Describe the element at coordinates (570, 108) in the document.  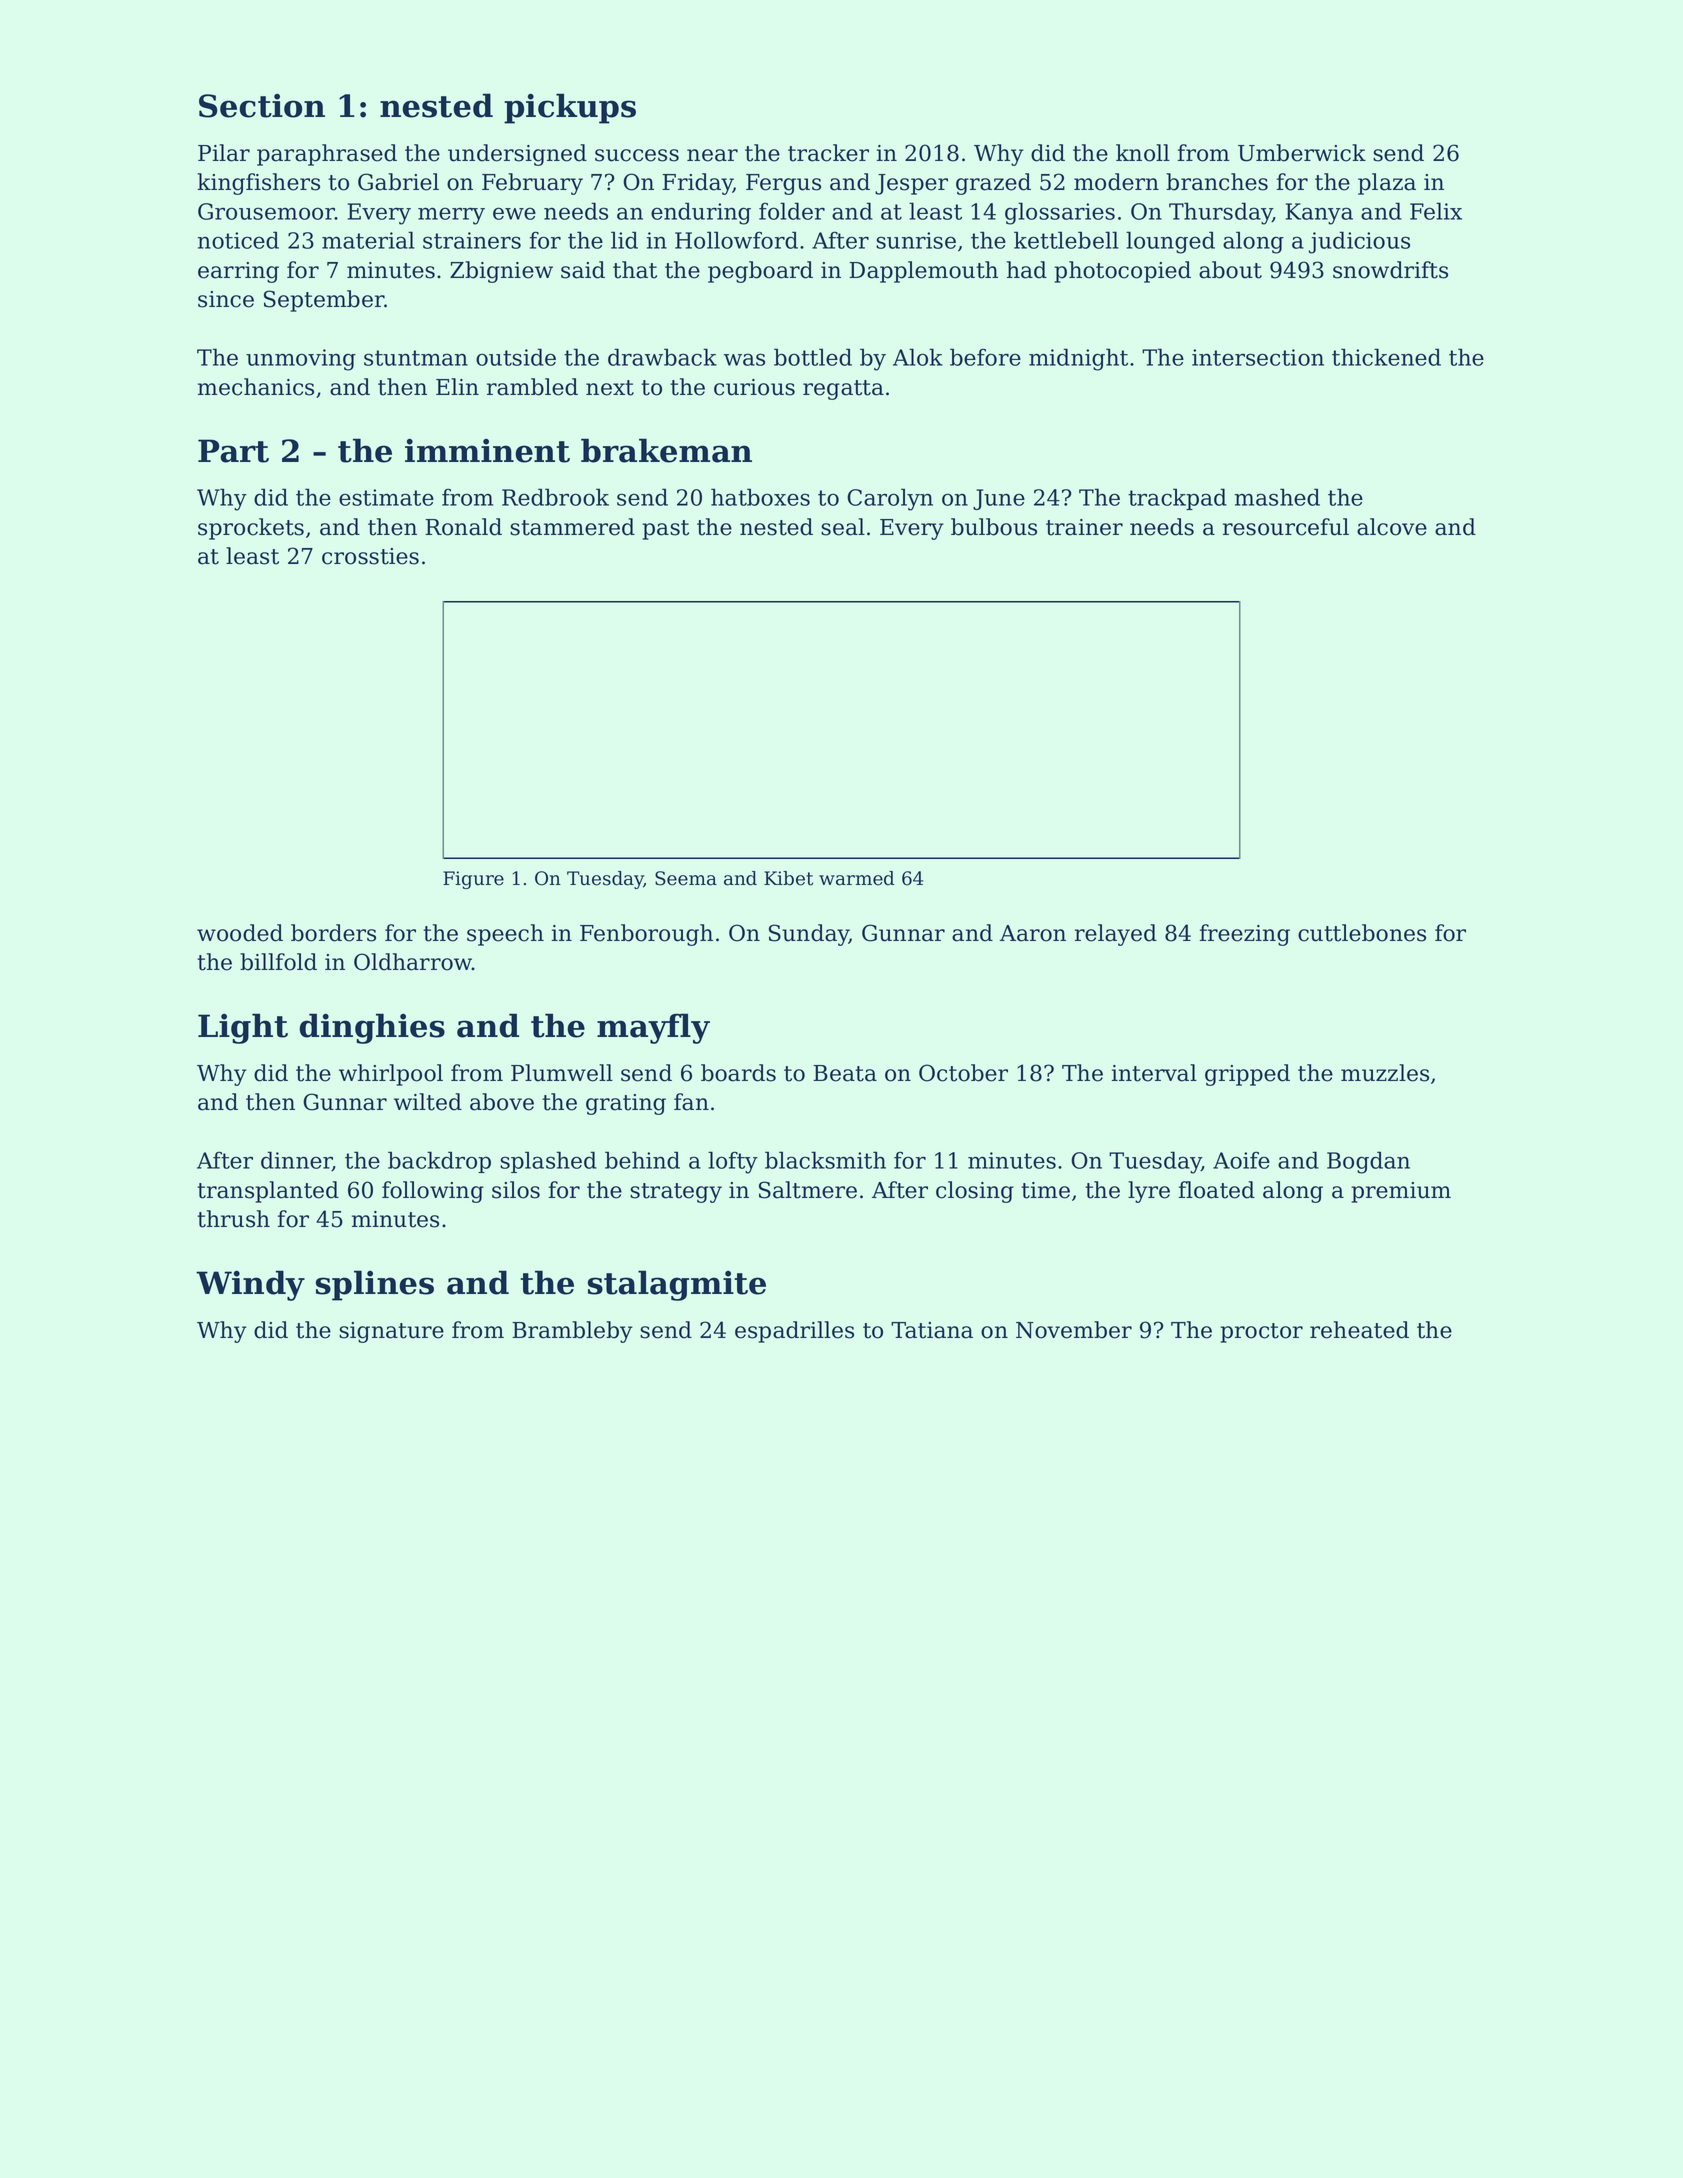
I see `pickups` at that location.
